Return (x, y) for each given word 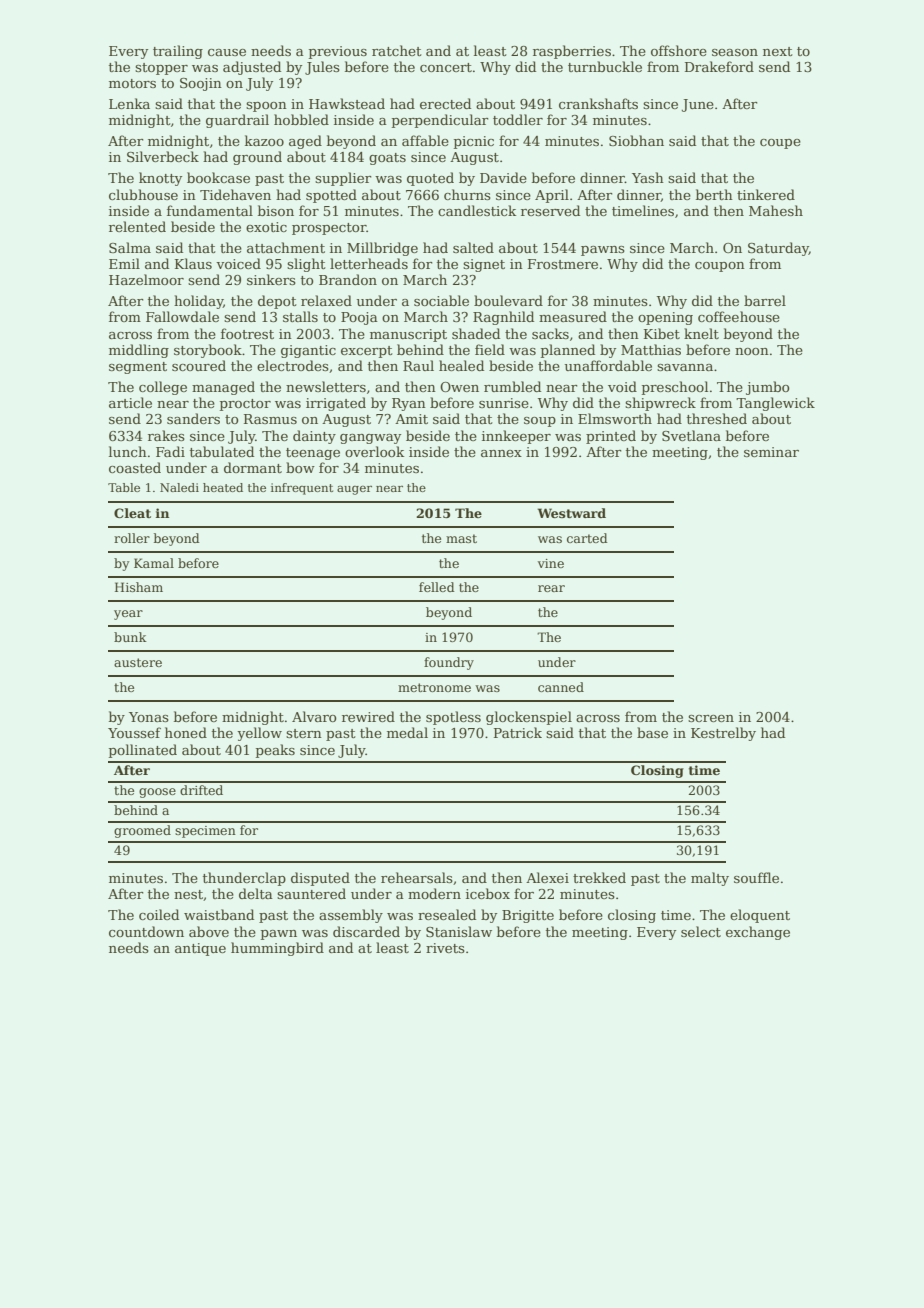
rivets (445, 948)
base (652, 732)
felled (437, 587)
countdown (146, 931)
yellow (259, 734)
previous (338, 52)
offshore (679, 50)
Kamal (154, 563)
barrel (765, 300)
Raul (418, 365)
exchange (758, 933)
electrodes (293, 365)
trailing (178, 52)
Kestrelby (723, 734)
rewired (368, 716)
